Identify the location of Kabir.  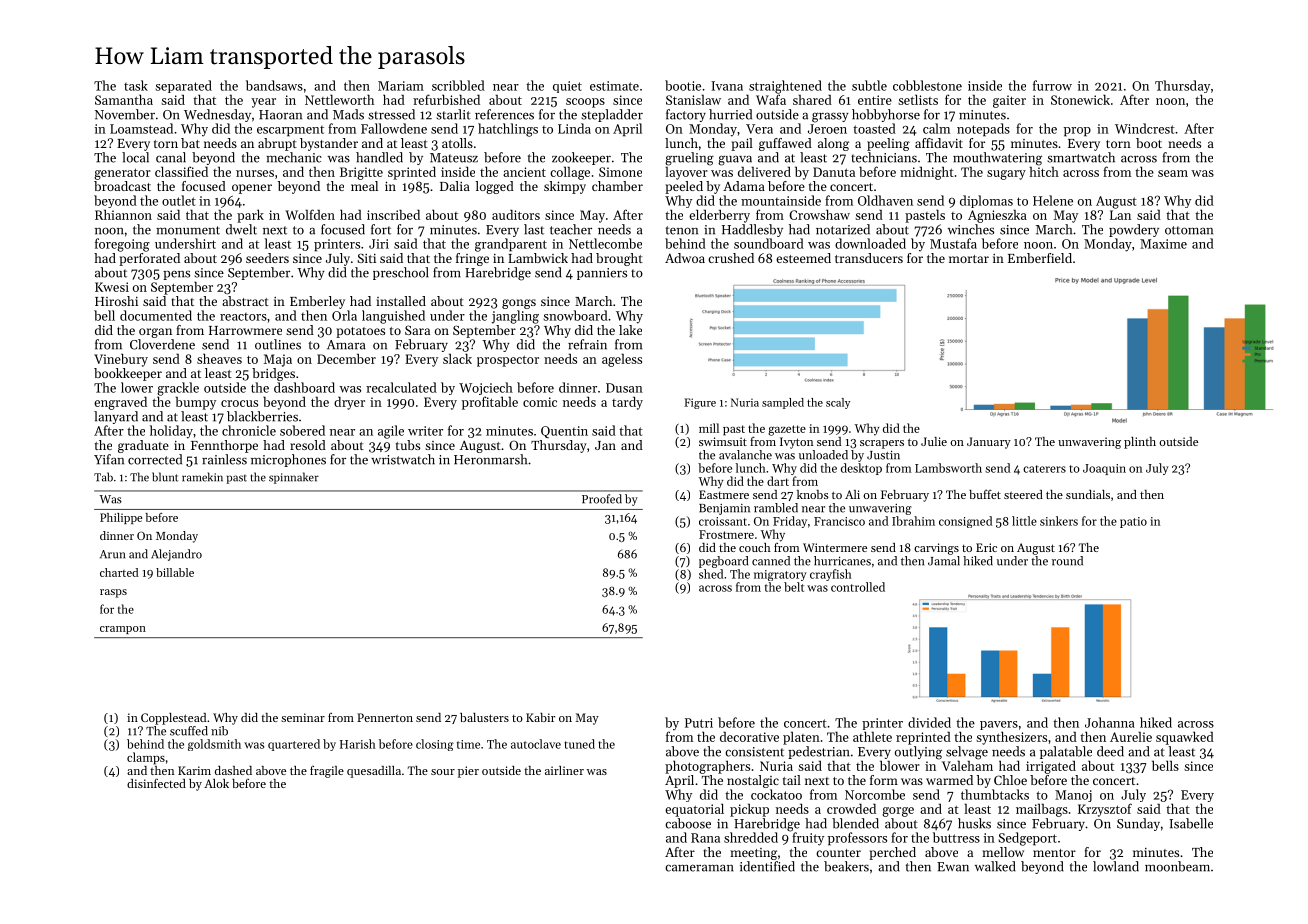
(540, 717).
